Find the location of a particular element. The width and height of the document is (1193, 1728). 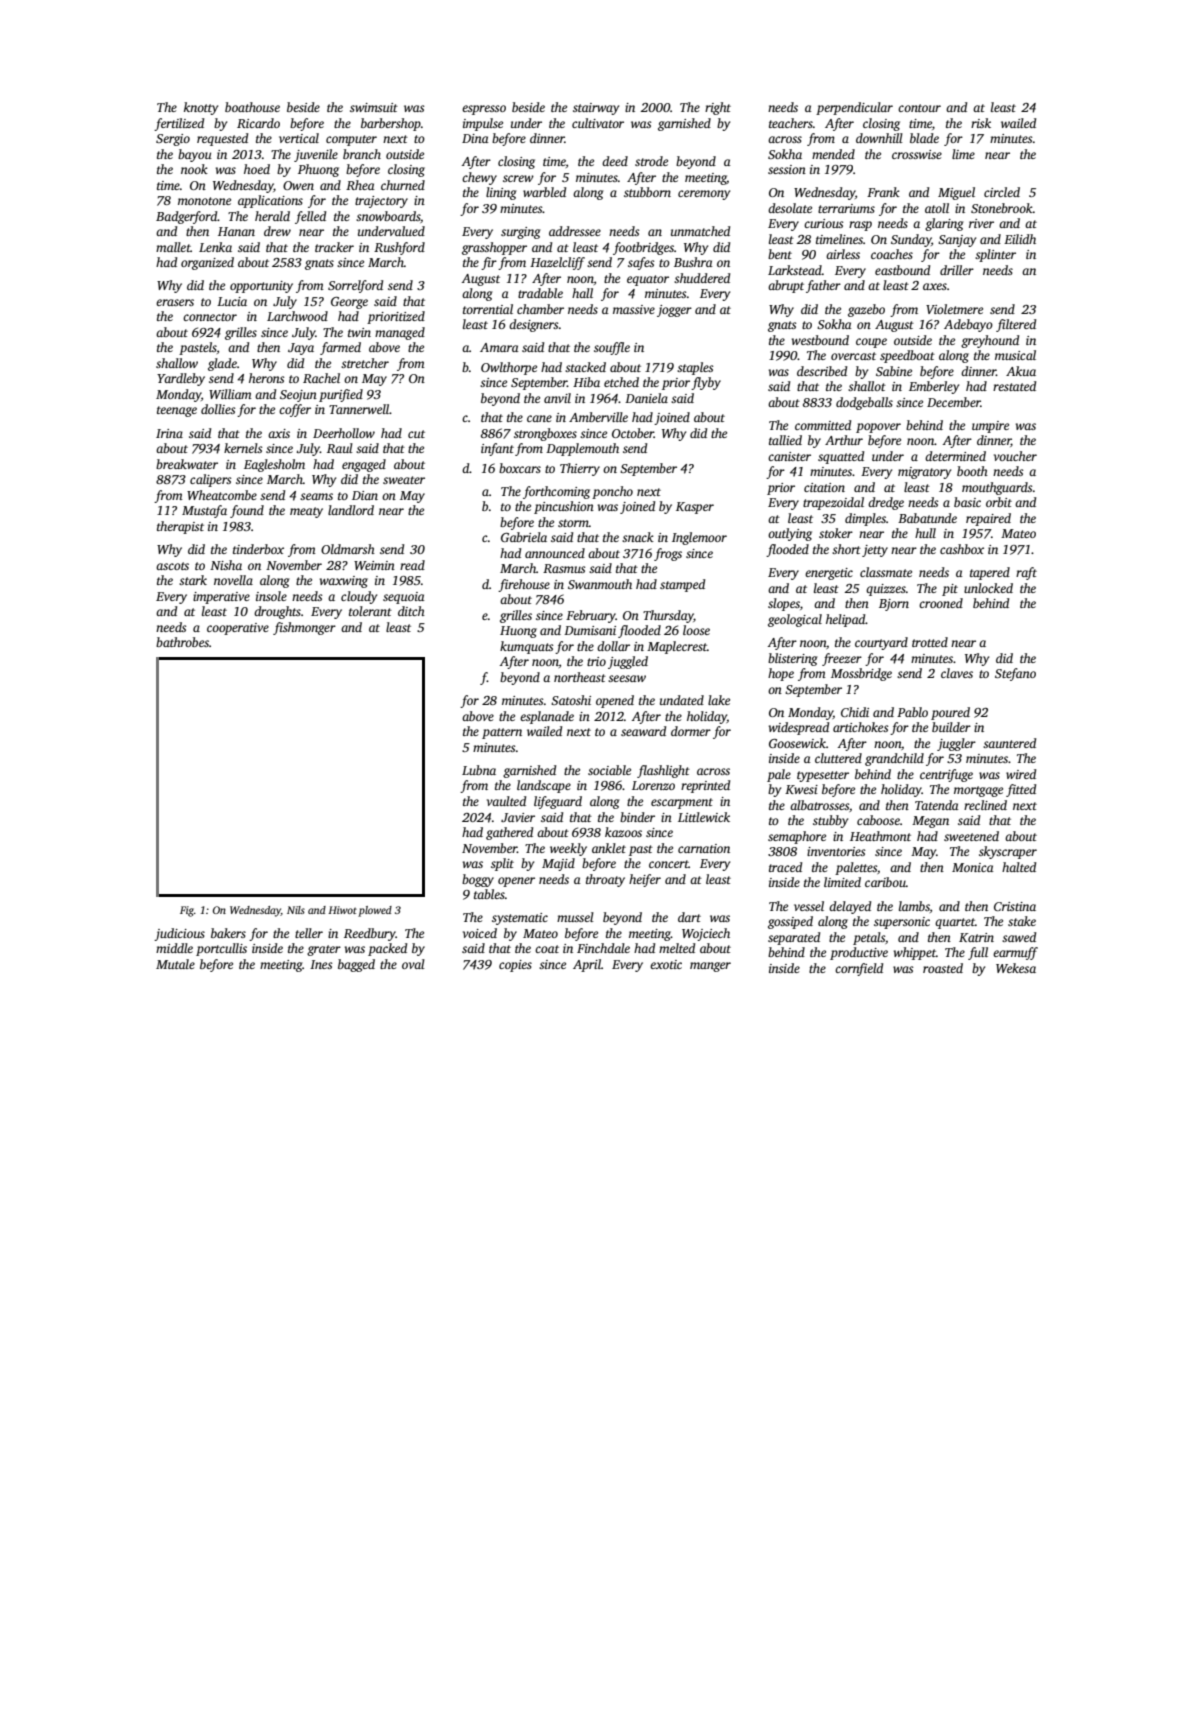

right is located at coordinates (718, 108).
